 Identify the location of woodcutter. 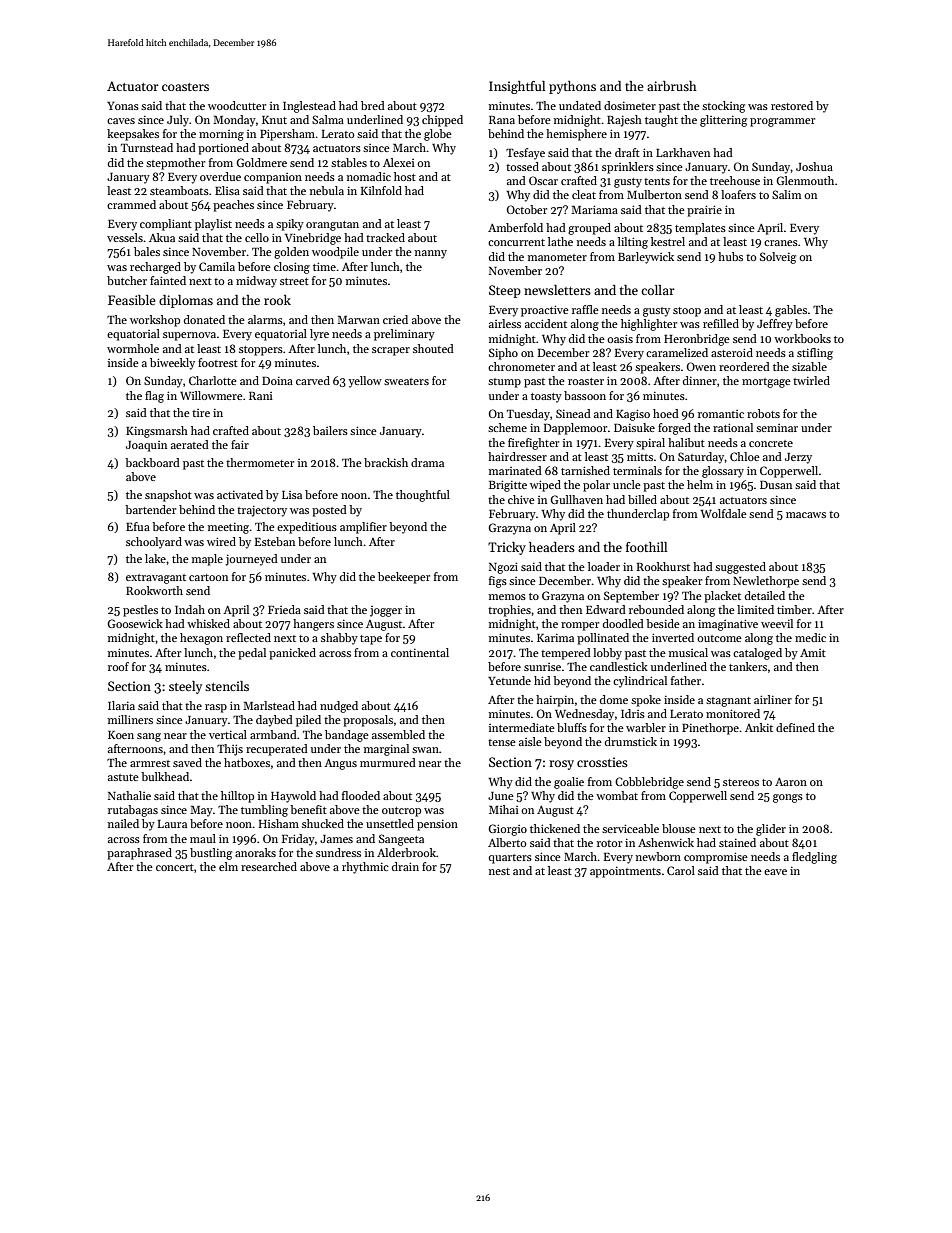
(237, 105).
